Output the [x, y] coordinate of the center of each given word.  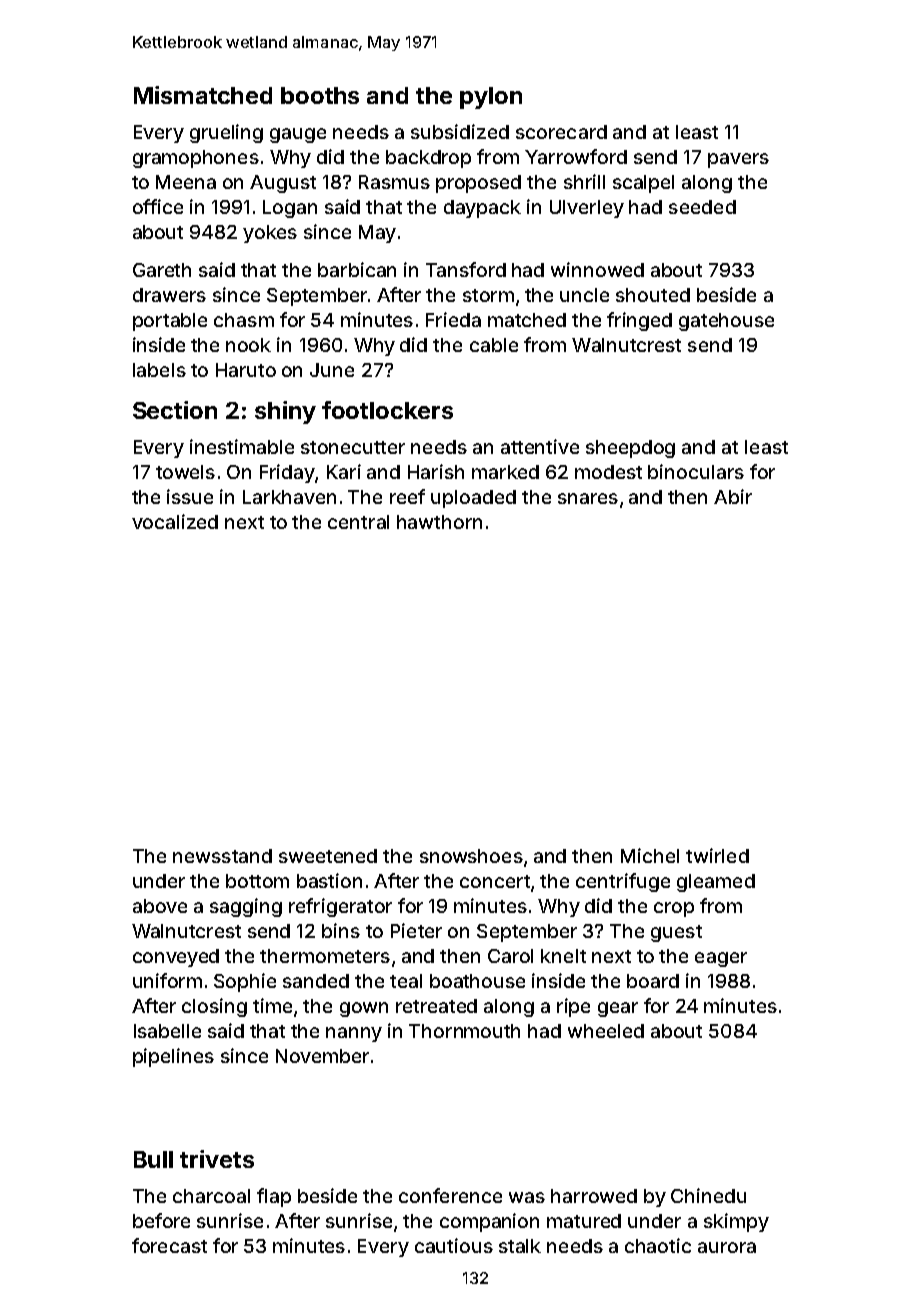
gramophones [196, 159]
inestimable [242, 446]
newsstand [222, 856]
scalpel [643, 184]
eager [721, 959]
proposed [478, 184]
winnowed [597, 269]
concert [495, 881]
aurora [727, 1247]
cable [494, 345]
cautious [454, 1245]
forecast [169, 1245]
